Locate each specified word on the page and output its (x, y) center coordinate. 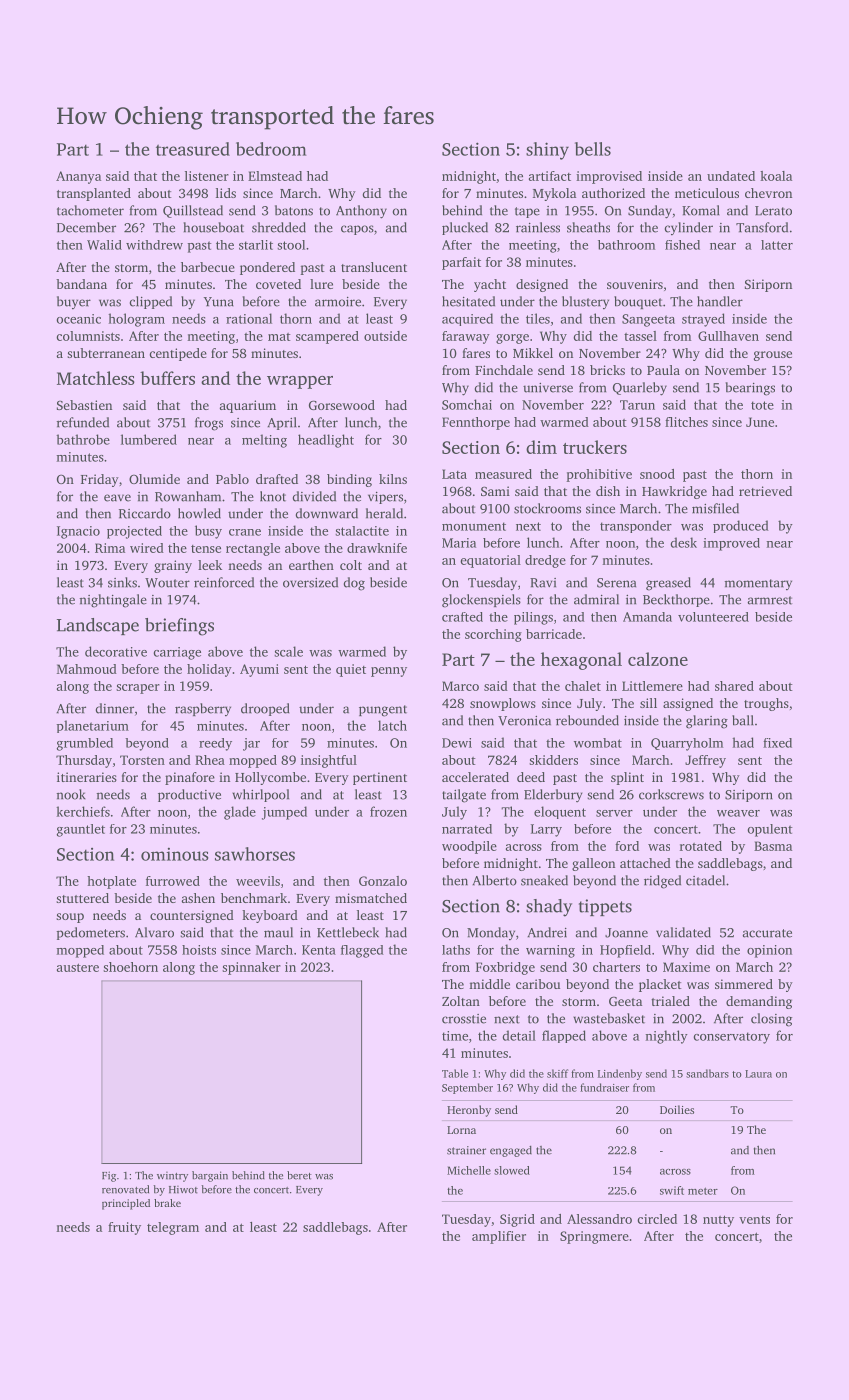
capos (357, 230)
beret (299, 1175)
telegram (173, 1228)
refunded (83, 422)
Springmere (594, 1237)
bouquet (638, 302)
